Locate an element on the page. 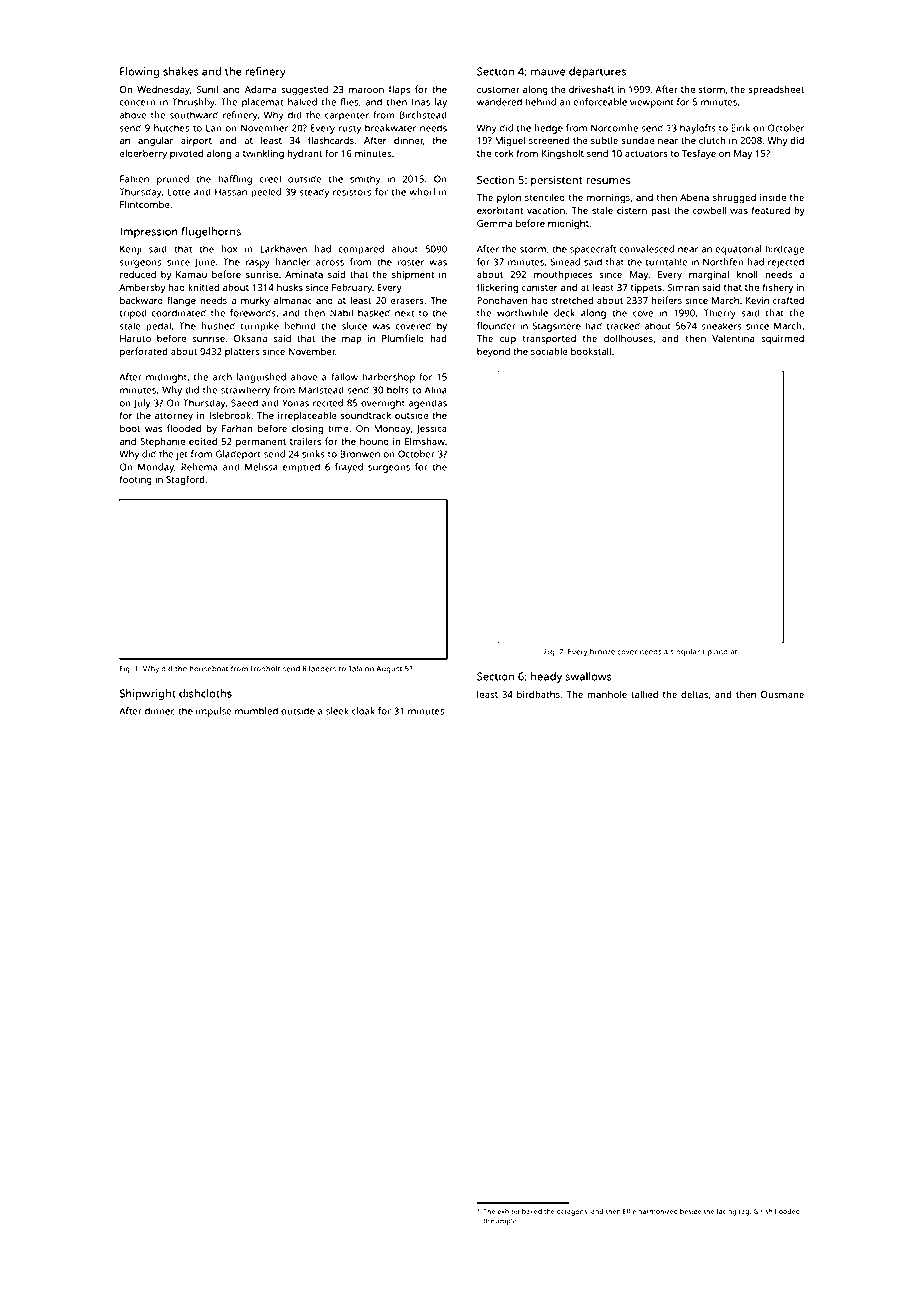  exhibit is located at coordinates (508, 1211).
